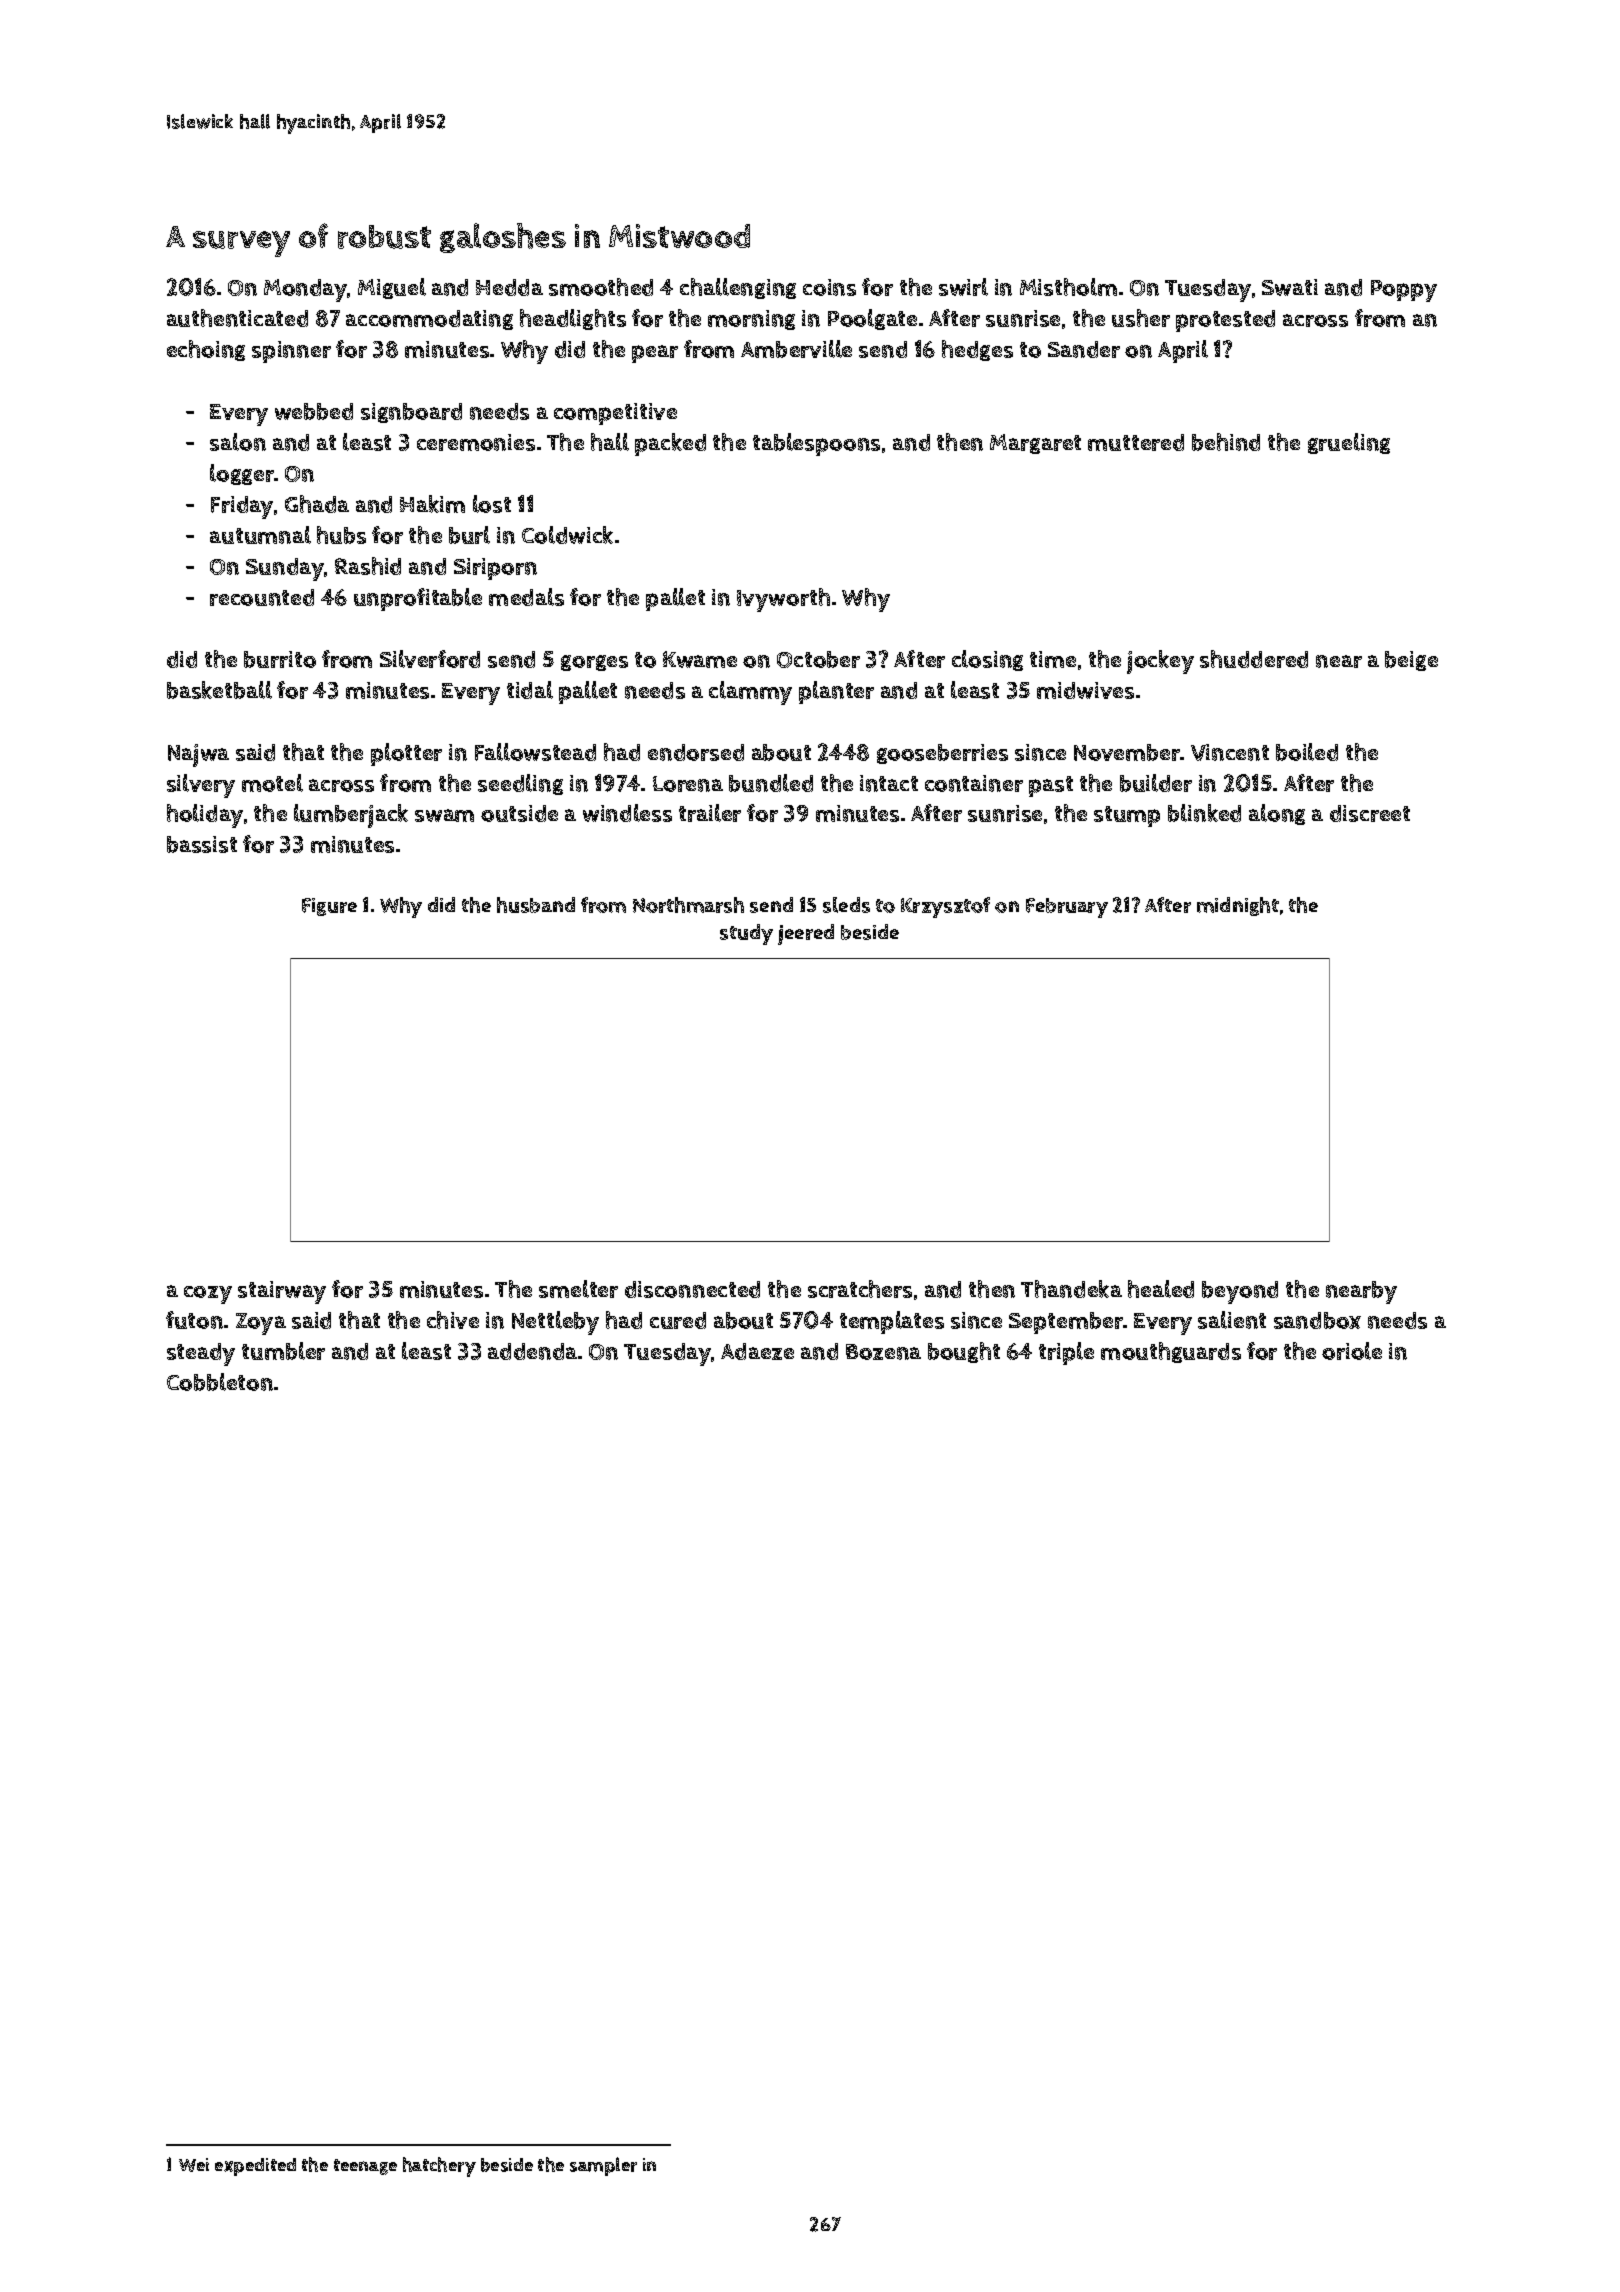  Describe the element at coordinates (892, 1322) in the screenshot. I see `templates` at that location.
